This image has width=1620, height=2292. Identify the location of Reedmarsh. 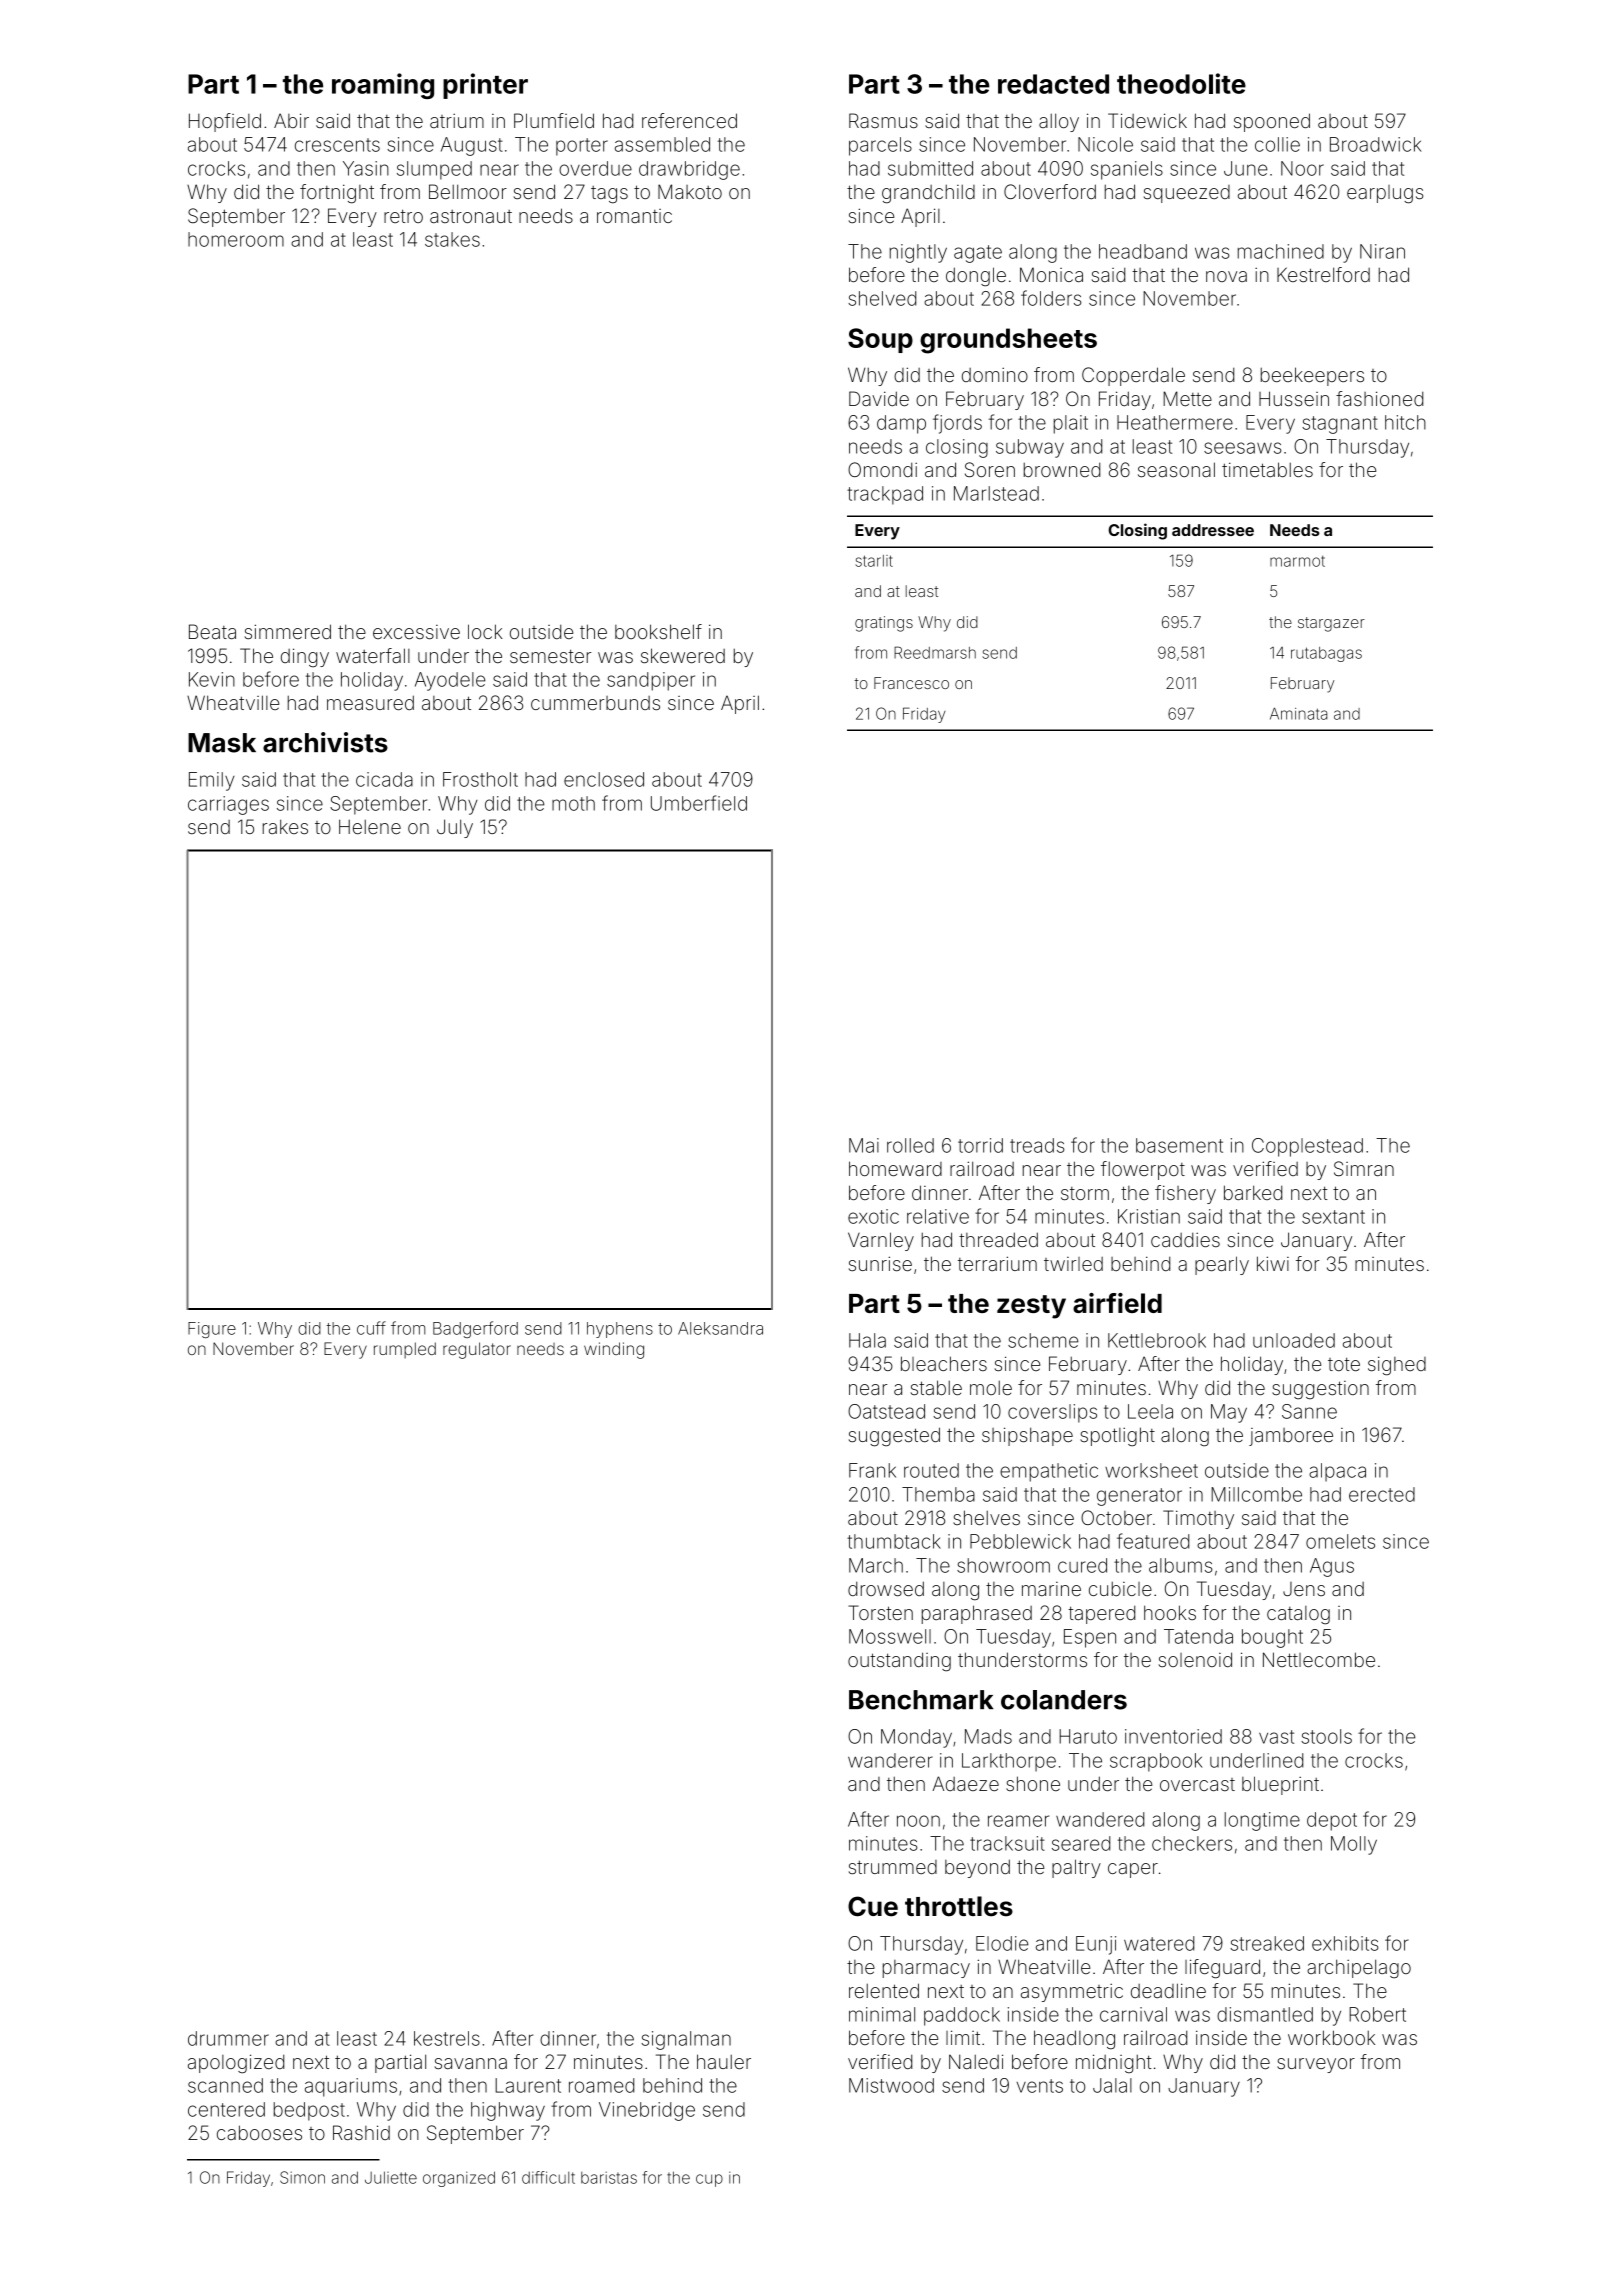
(935, 652).
